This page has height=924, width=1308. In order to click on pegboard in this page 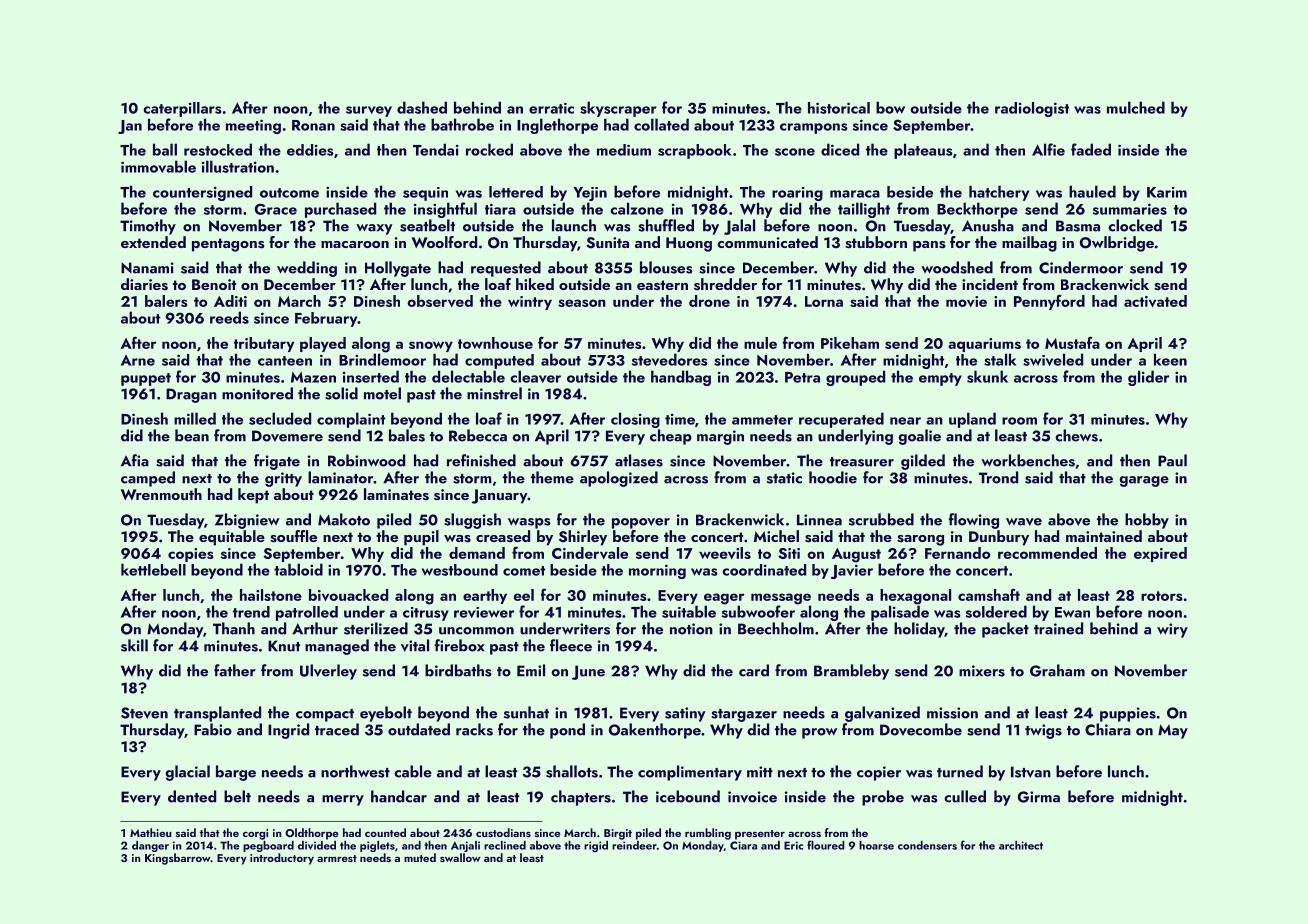, I will do `click(268, 846)`.
